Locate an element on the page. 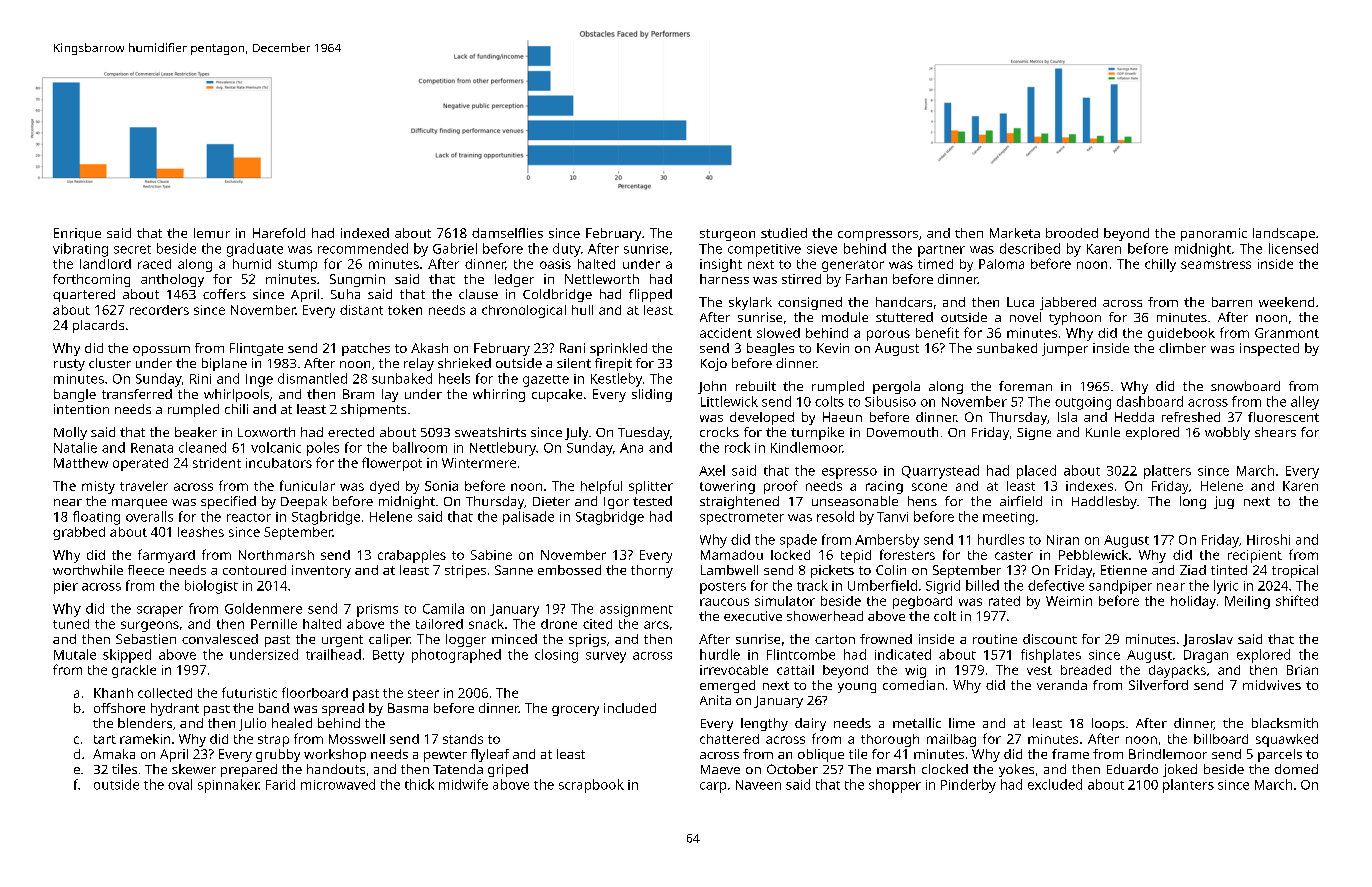 The image size is (1372, 887). Harefold is located at coordinates (279, 233).
